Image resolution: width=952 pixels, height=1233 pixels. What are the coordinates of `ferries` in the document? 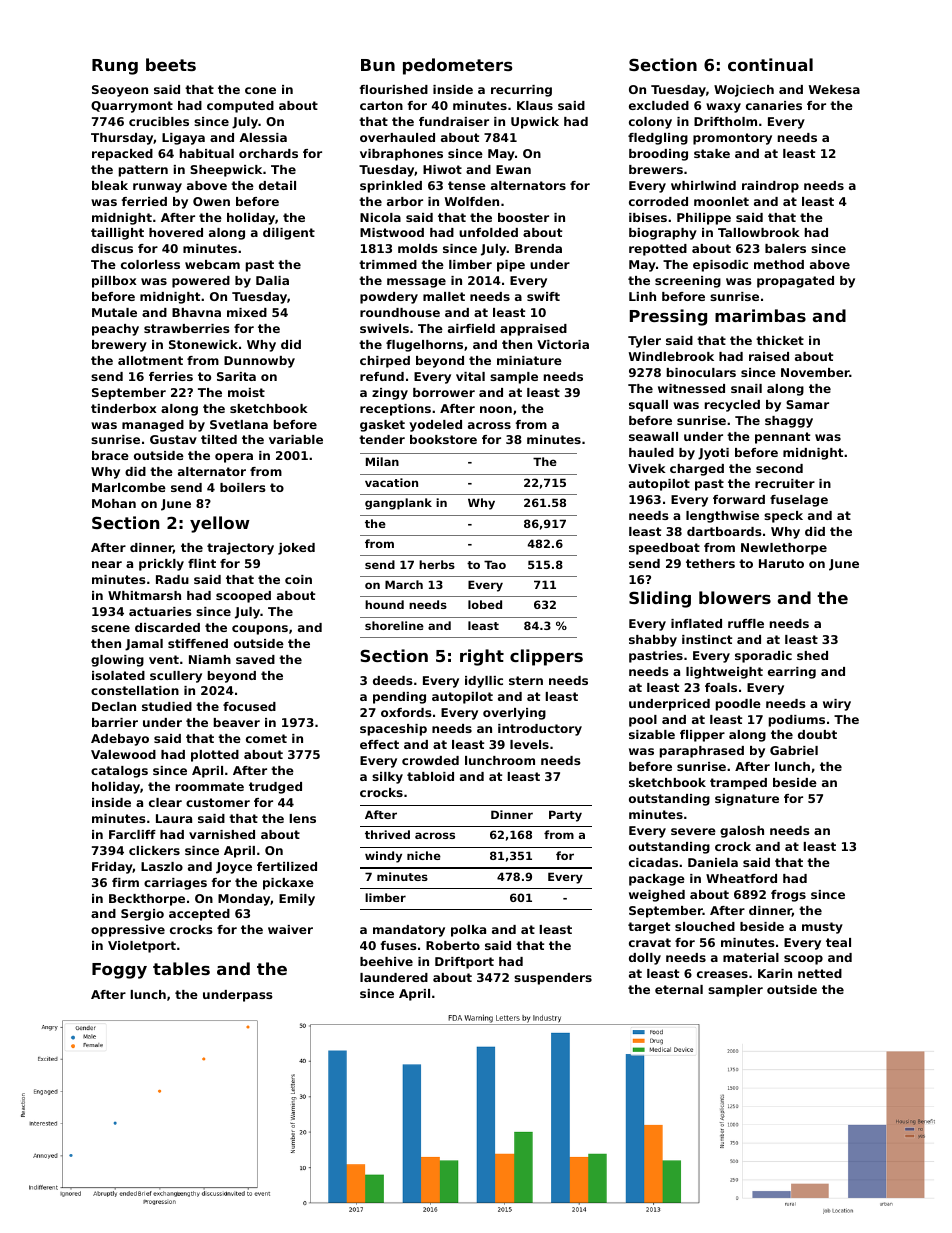 It's located at (171, 376).
